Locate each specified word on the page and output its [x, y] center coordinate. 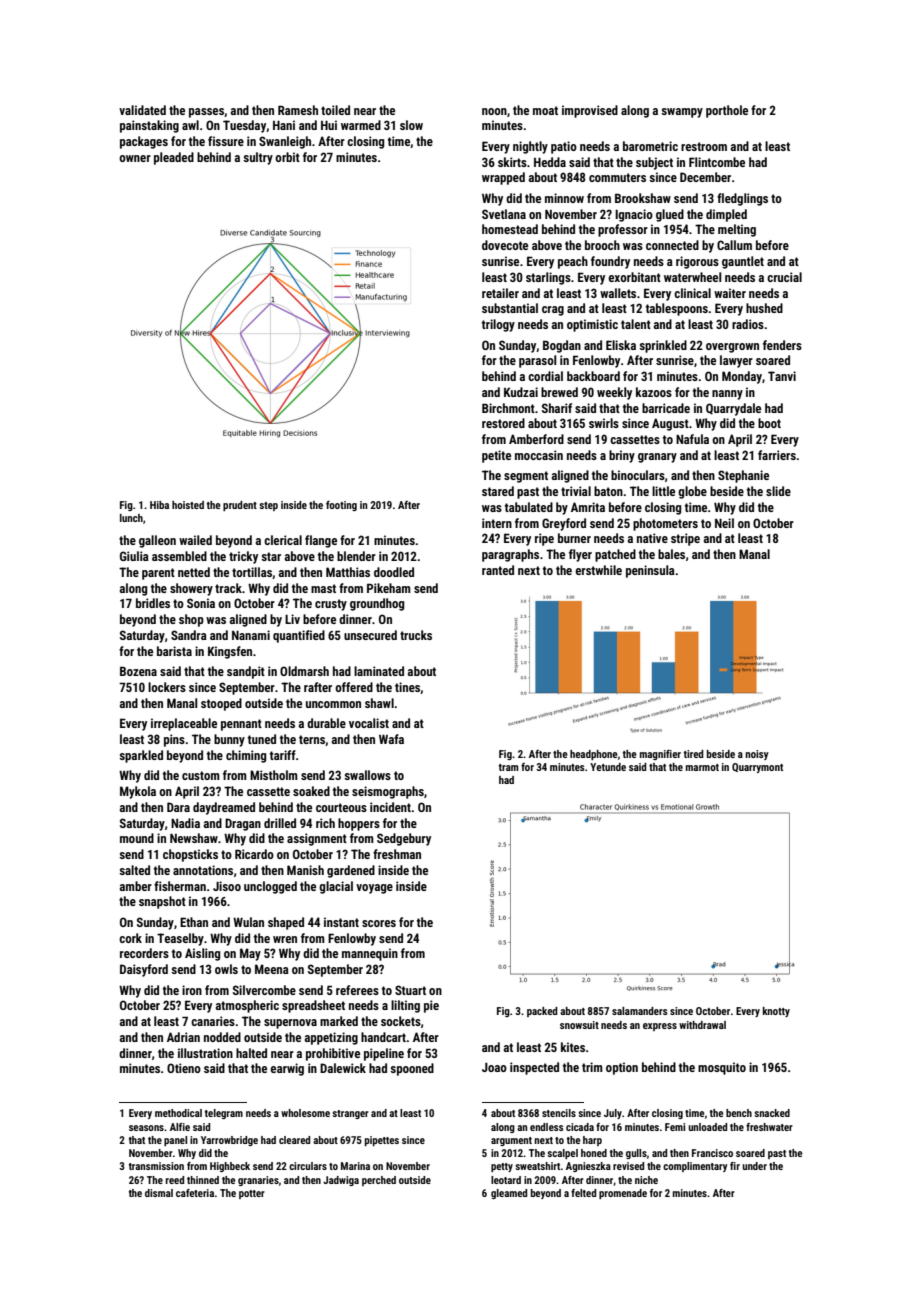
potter [252, 1194]
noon [494, 111]
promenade [623, 1194]
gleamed [509, 1194]
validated [142, 110]
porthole [727, 111]
